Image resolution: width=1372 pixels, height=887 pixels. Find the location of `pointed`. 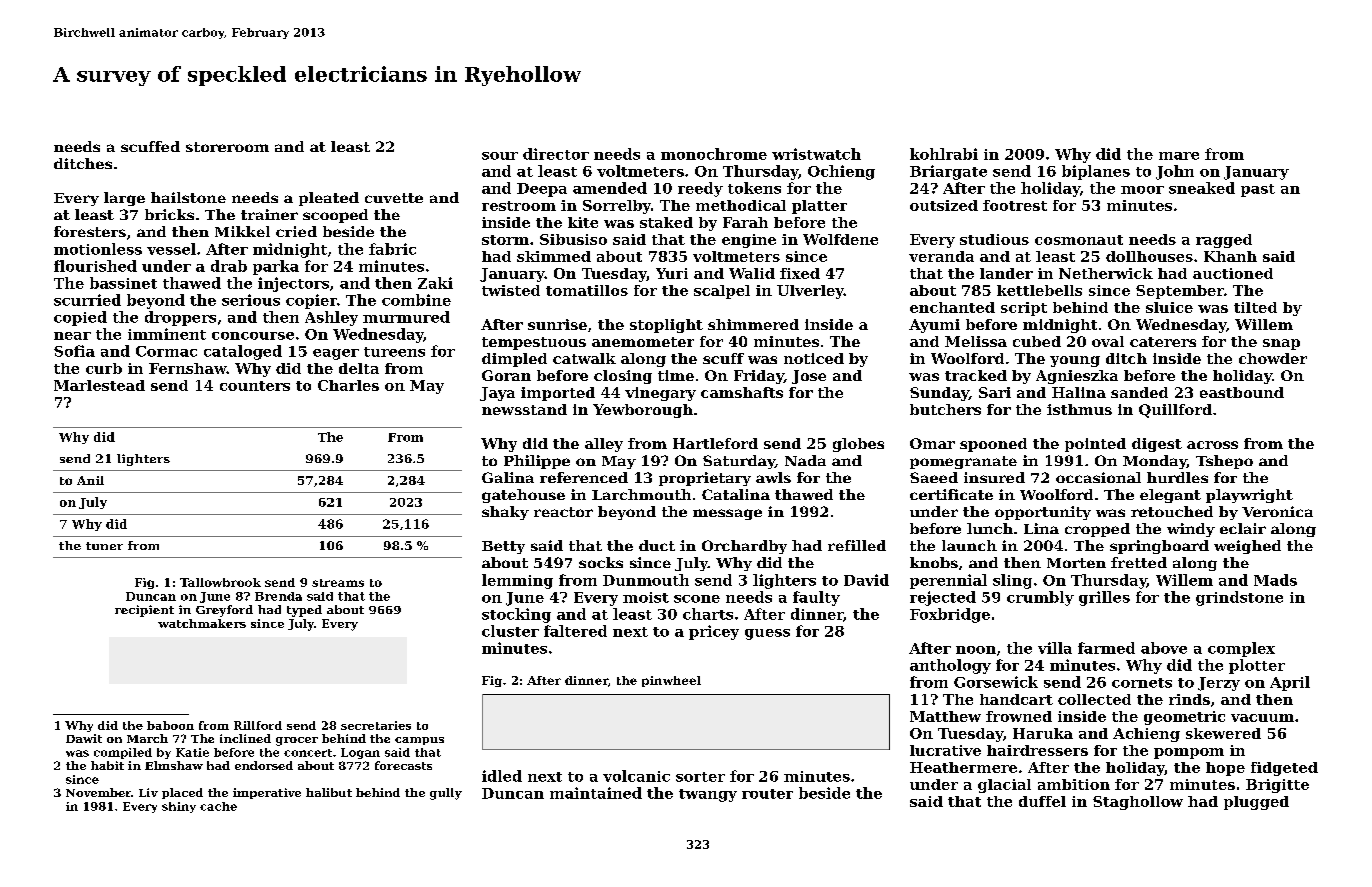

pointed is located at coordinates (1095, 445).
